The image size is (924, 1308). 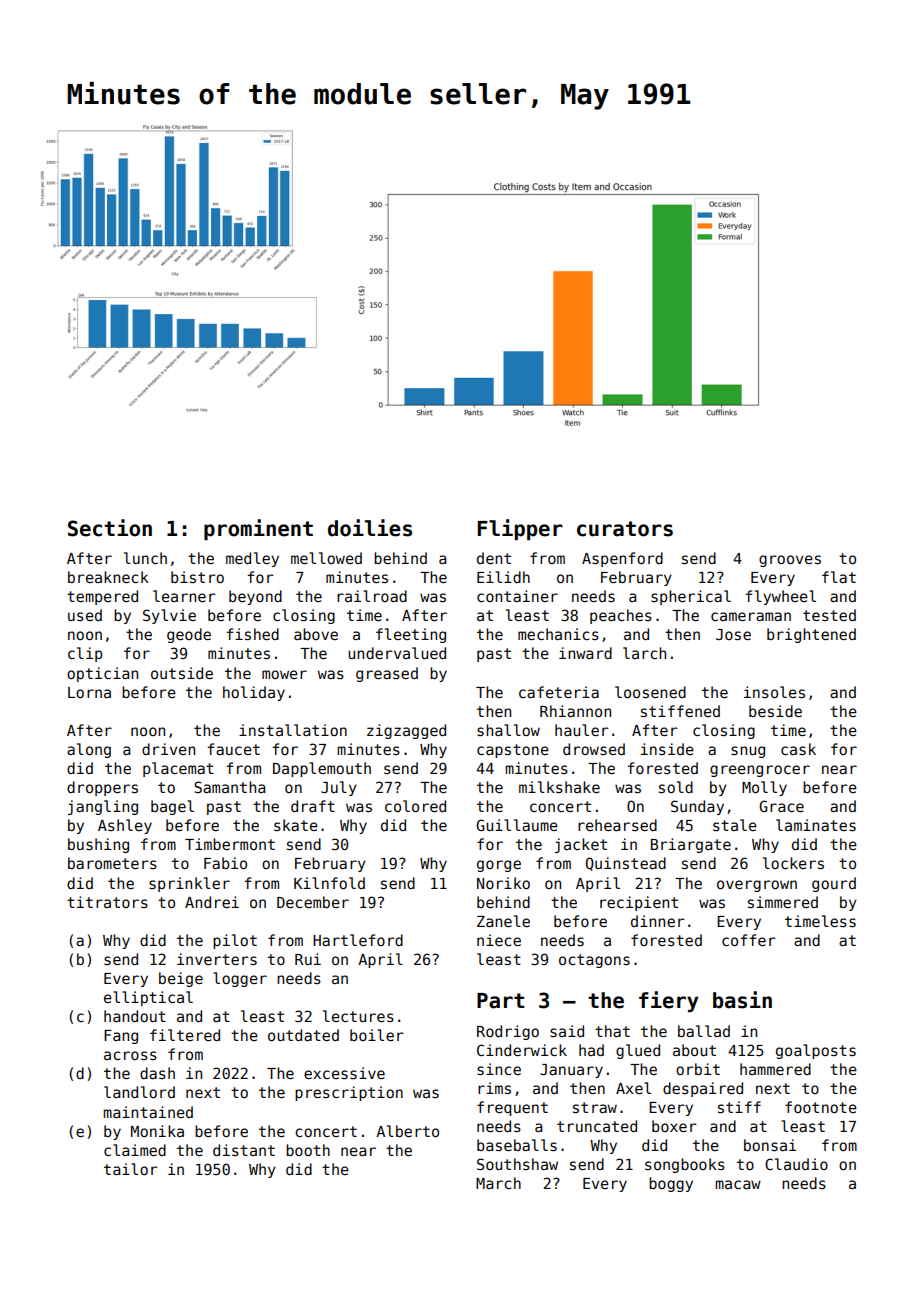 I want to click on dent, so click(x=494, y=558).
